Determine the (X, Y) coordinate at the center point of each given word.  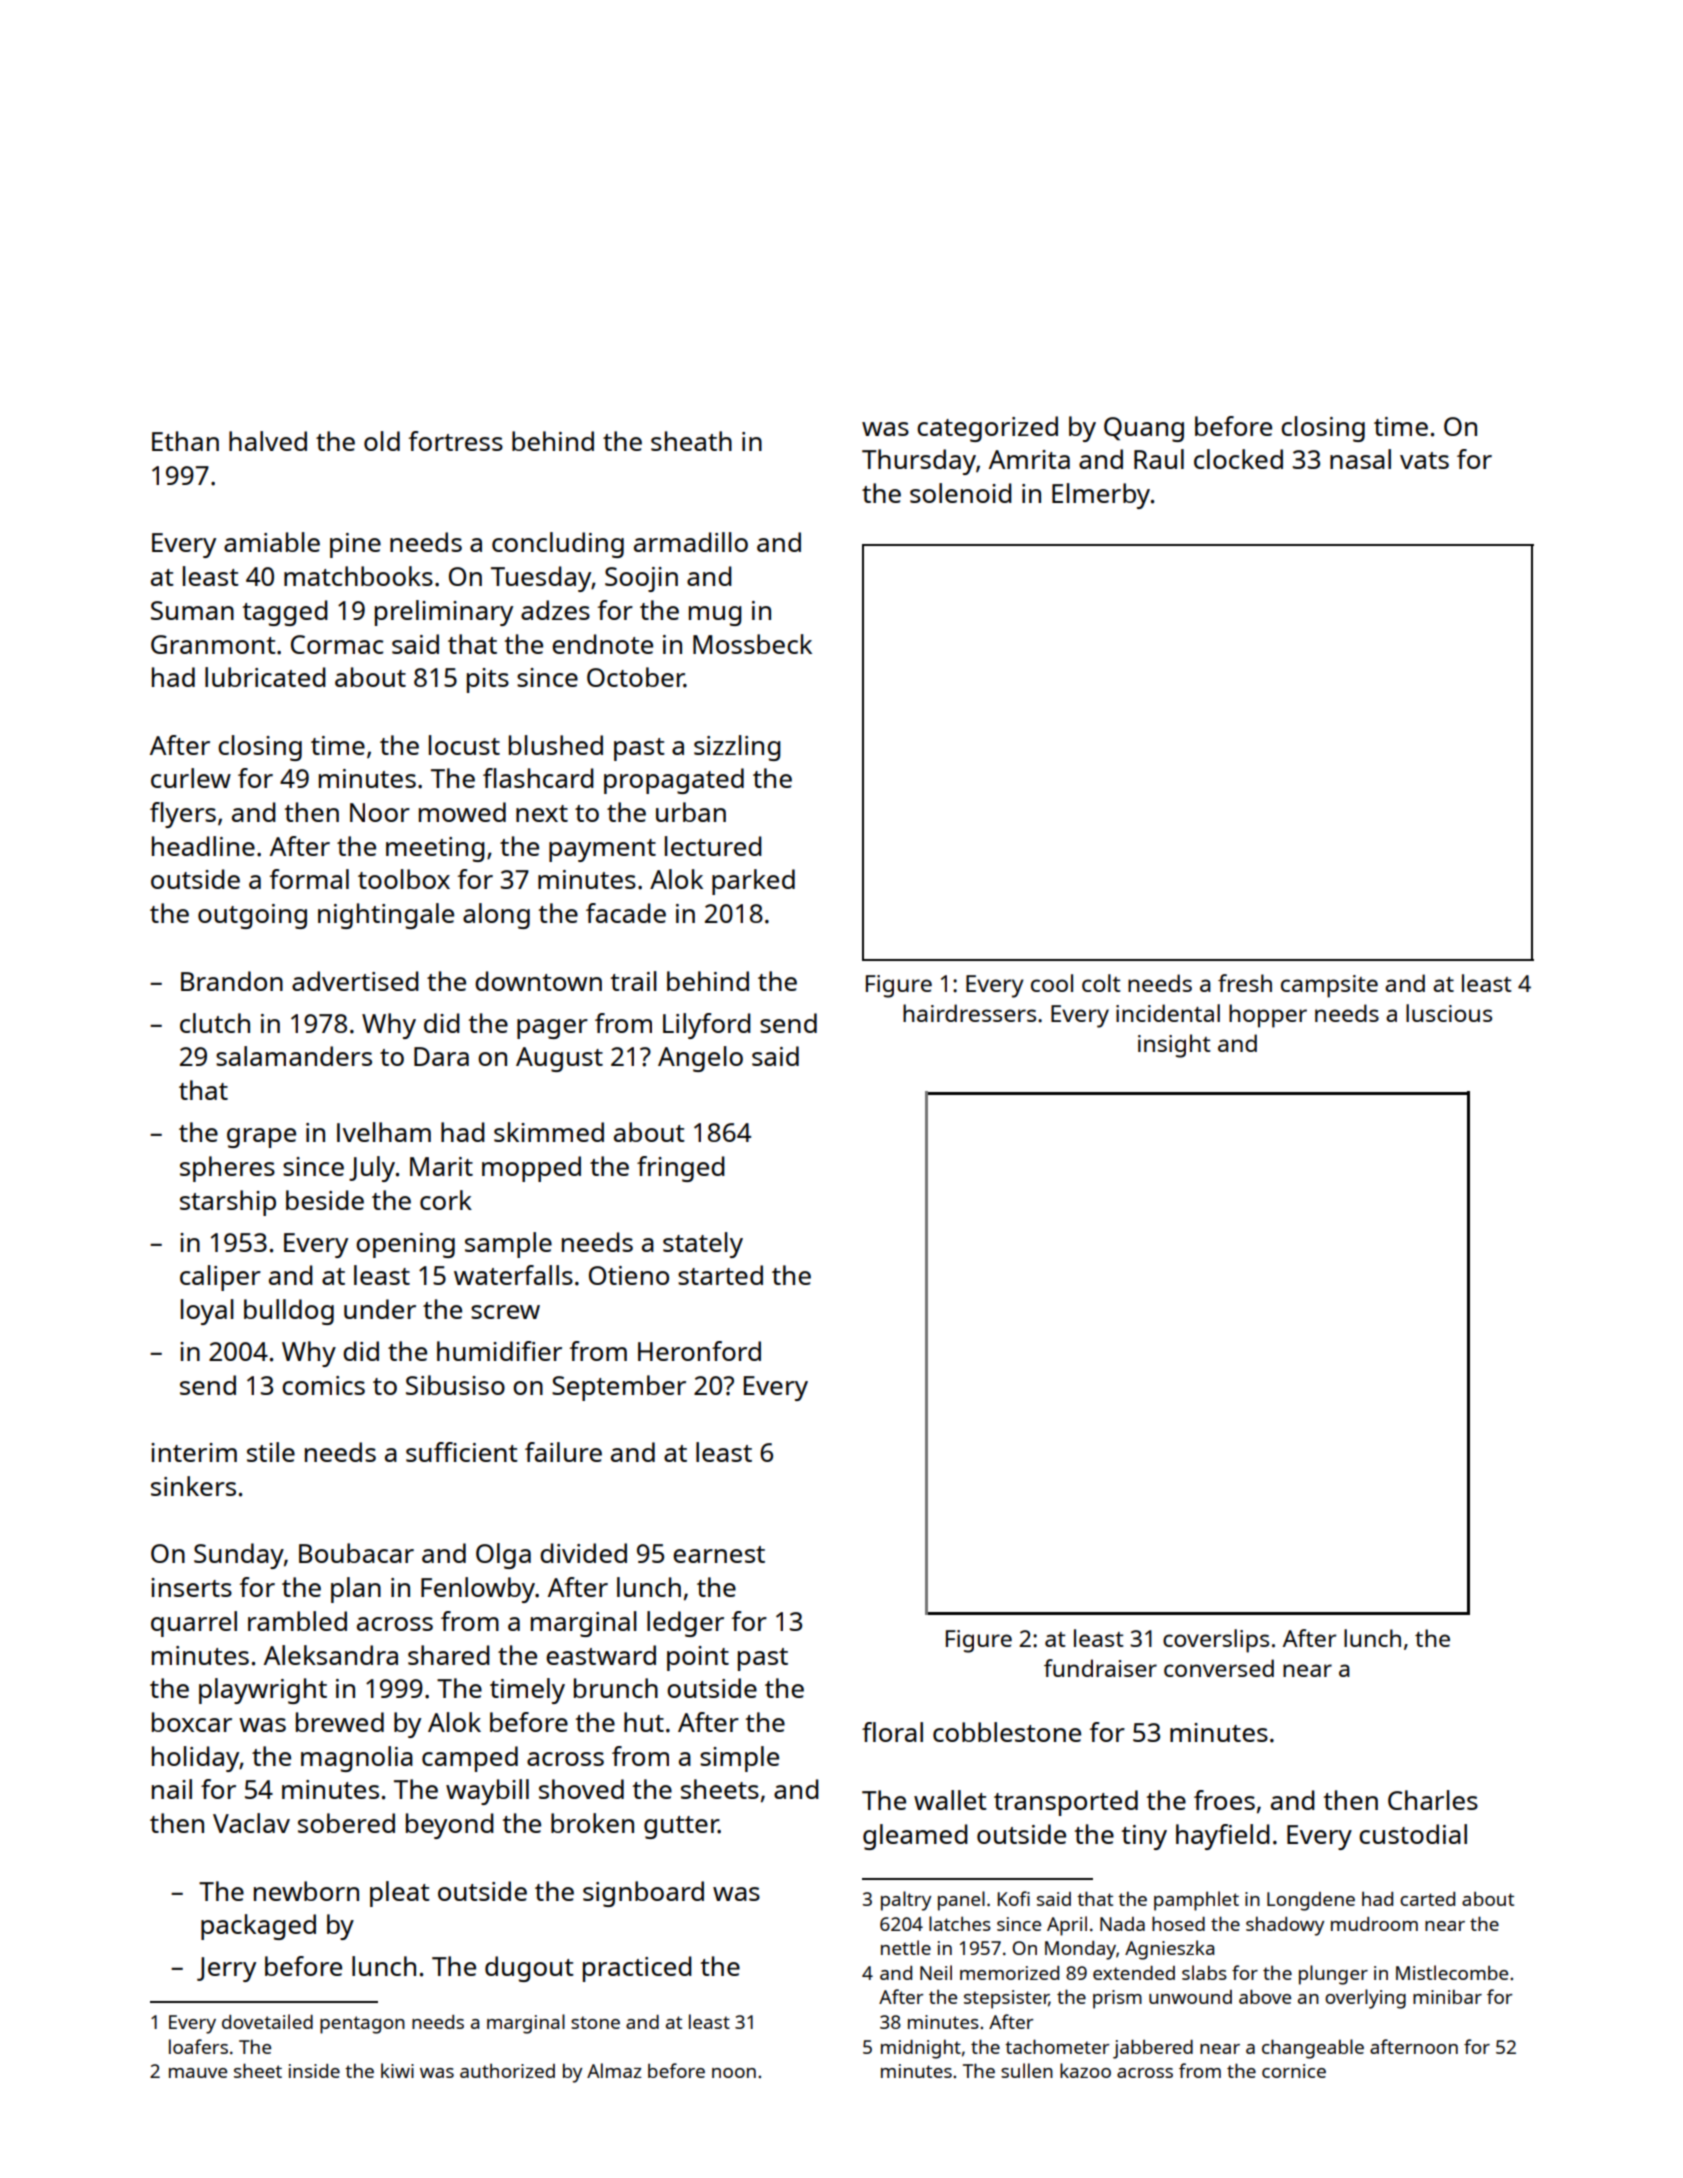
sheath (691, 441)
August (559, 1059)
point (698, 1658)
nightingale (386, 916)
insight (1174, 1046)
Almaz (614, 2070)
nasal (1360, 459)
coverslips (1216, 1641)
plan (356, 1590)
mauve (198, 2073)
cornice (1294, 2071)
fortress (455, 441)
